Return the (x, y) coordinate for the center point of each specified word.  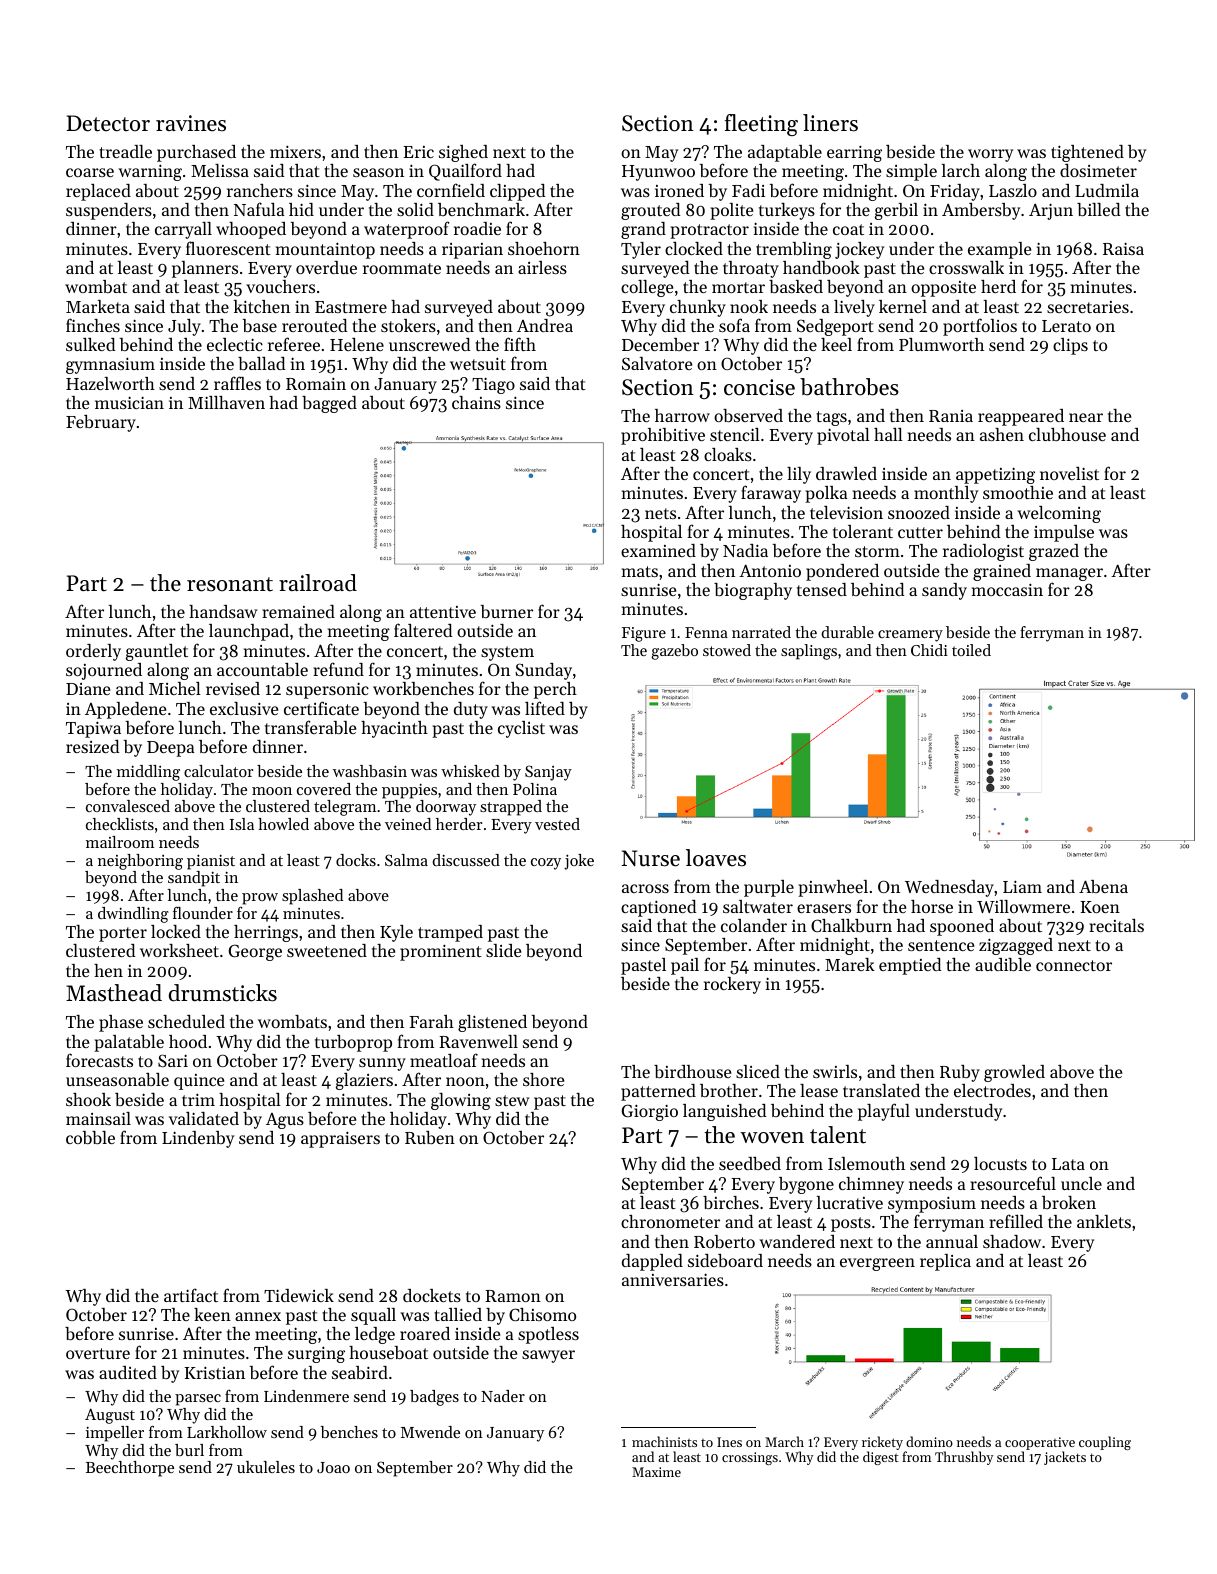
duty (471, 710)
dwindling (133, 915)
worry (990, 155)
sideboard (725, 1260)
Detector (108, 123)
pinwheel (833, 888)
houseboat (388, 1352)
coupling (1105, 1443)
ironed (679, 190)
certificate (321, 708)
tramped (450, 933)
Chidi (929, 650)
